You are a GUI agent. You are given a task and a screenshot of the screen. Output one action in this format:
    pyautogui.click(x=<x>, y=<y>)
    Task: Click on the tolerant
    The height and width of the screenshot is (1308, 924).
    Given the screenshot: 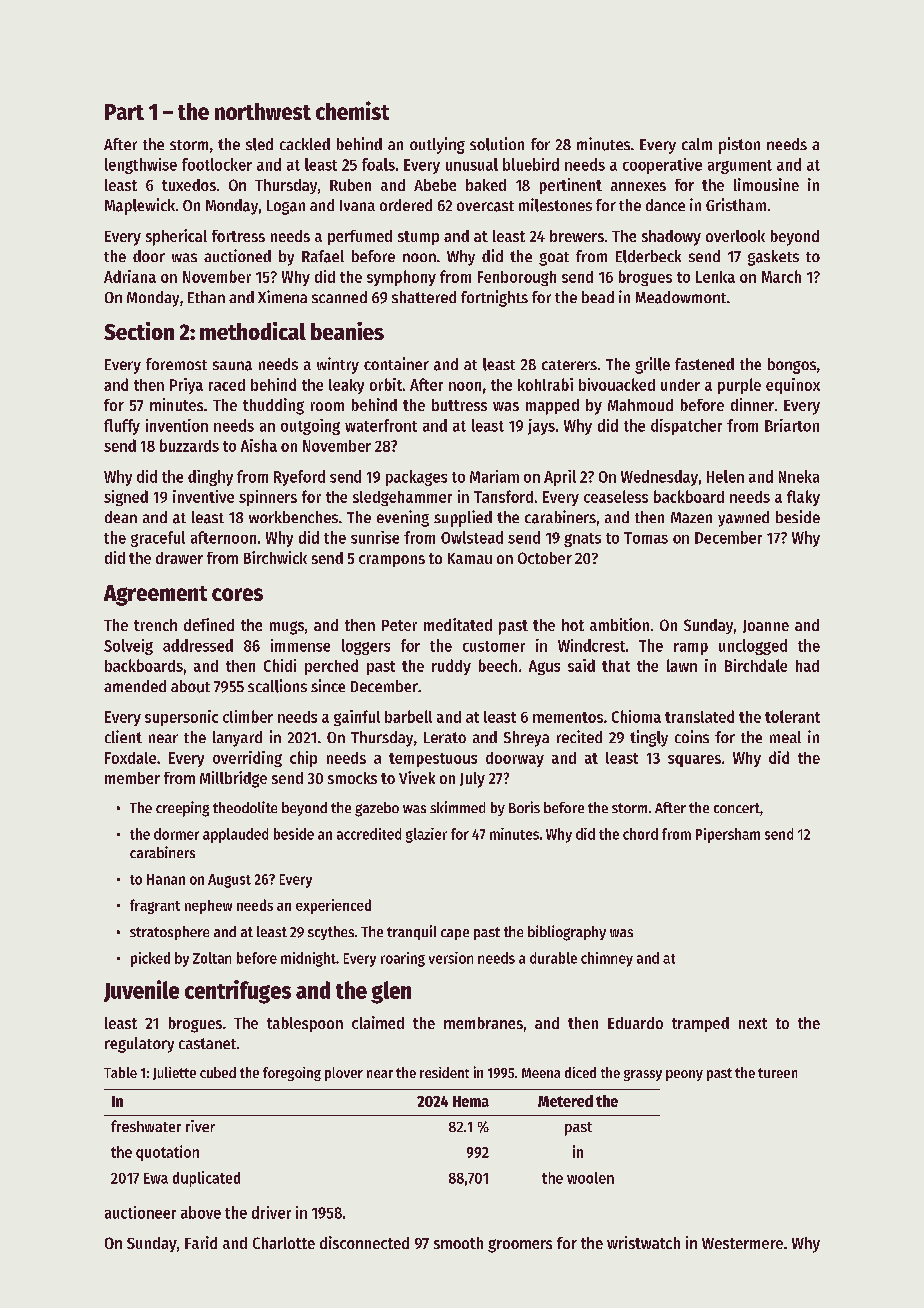 What is the action you would take?
    pyautogui.click(x=792, y=716)
